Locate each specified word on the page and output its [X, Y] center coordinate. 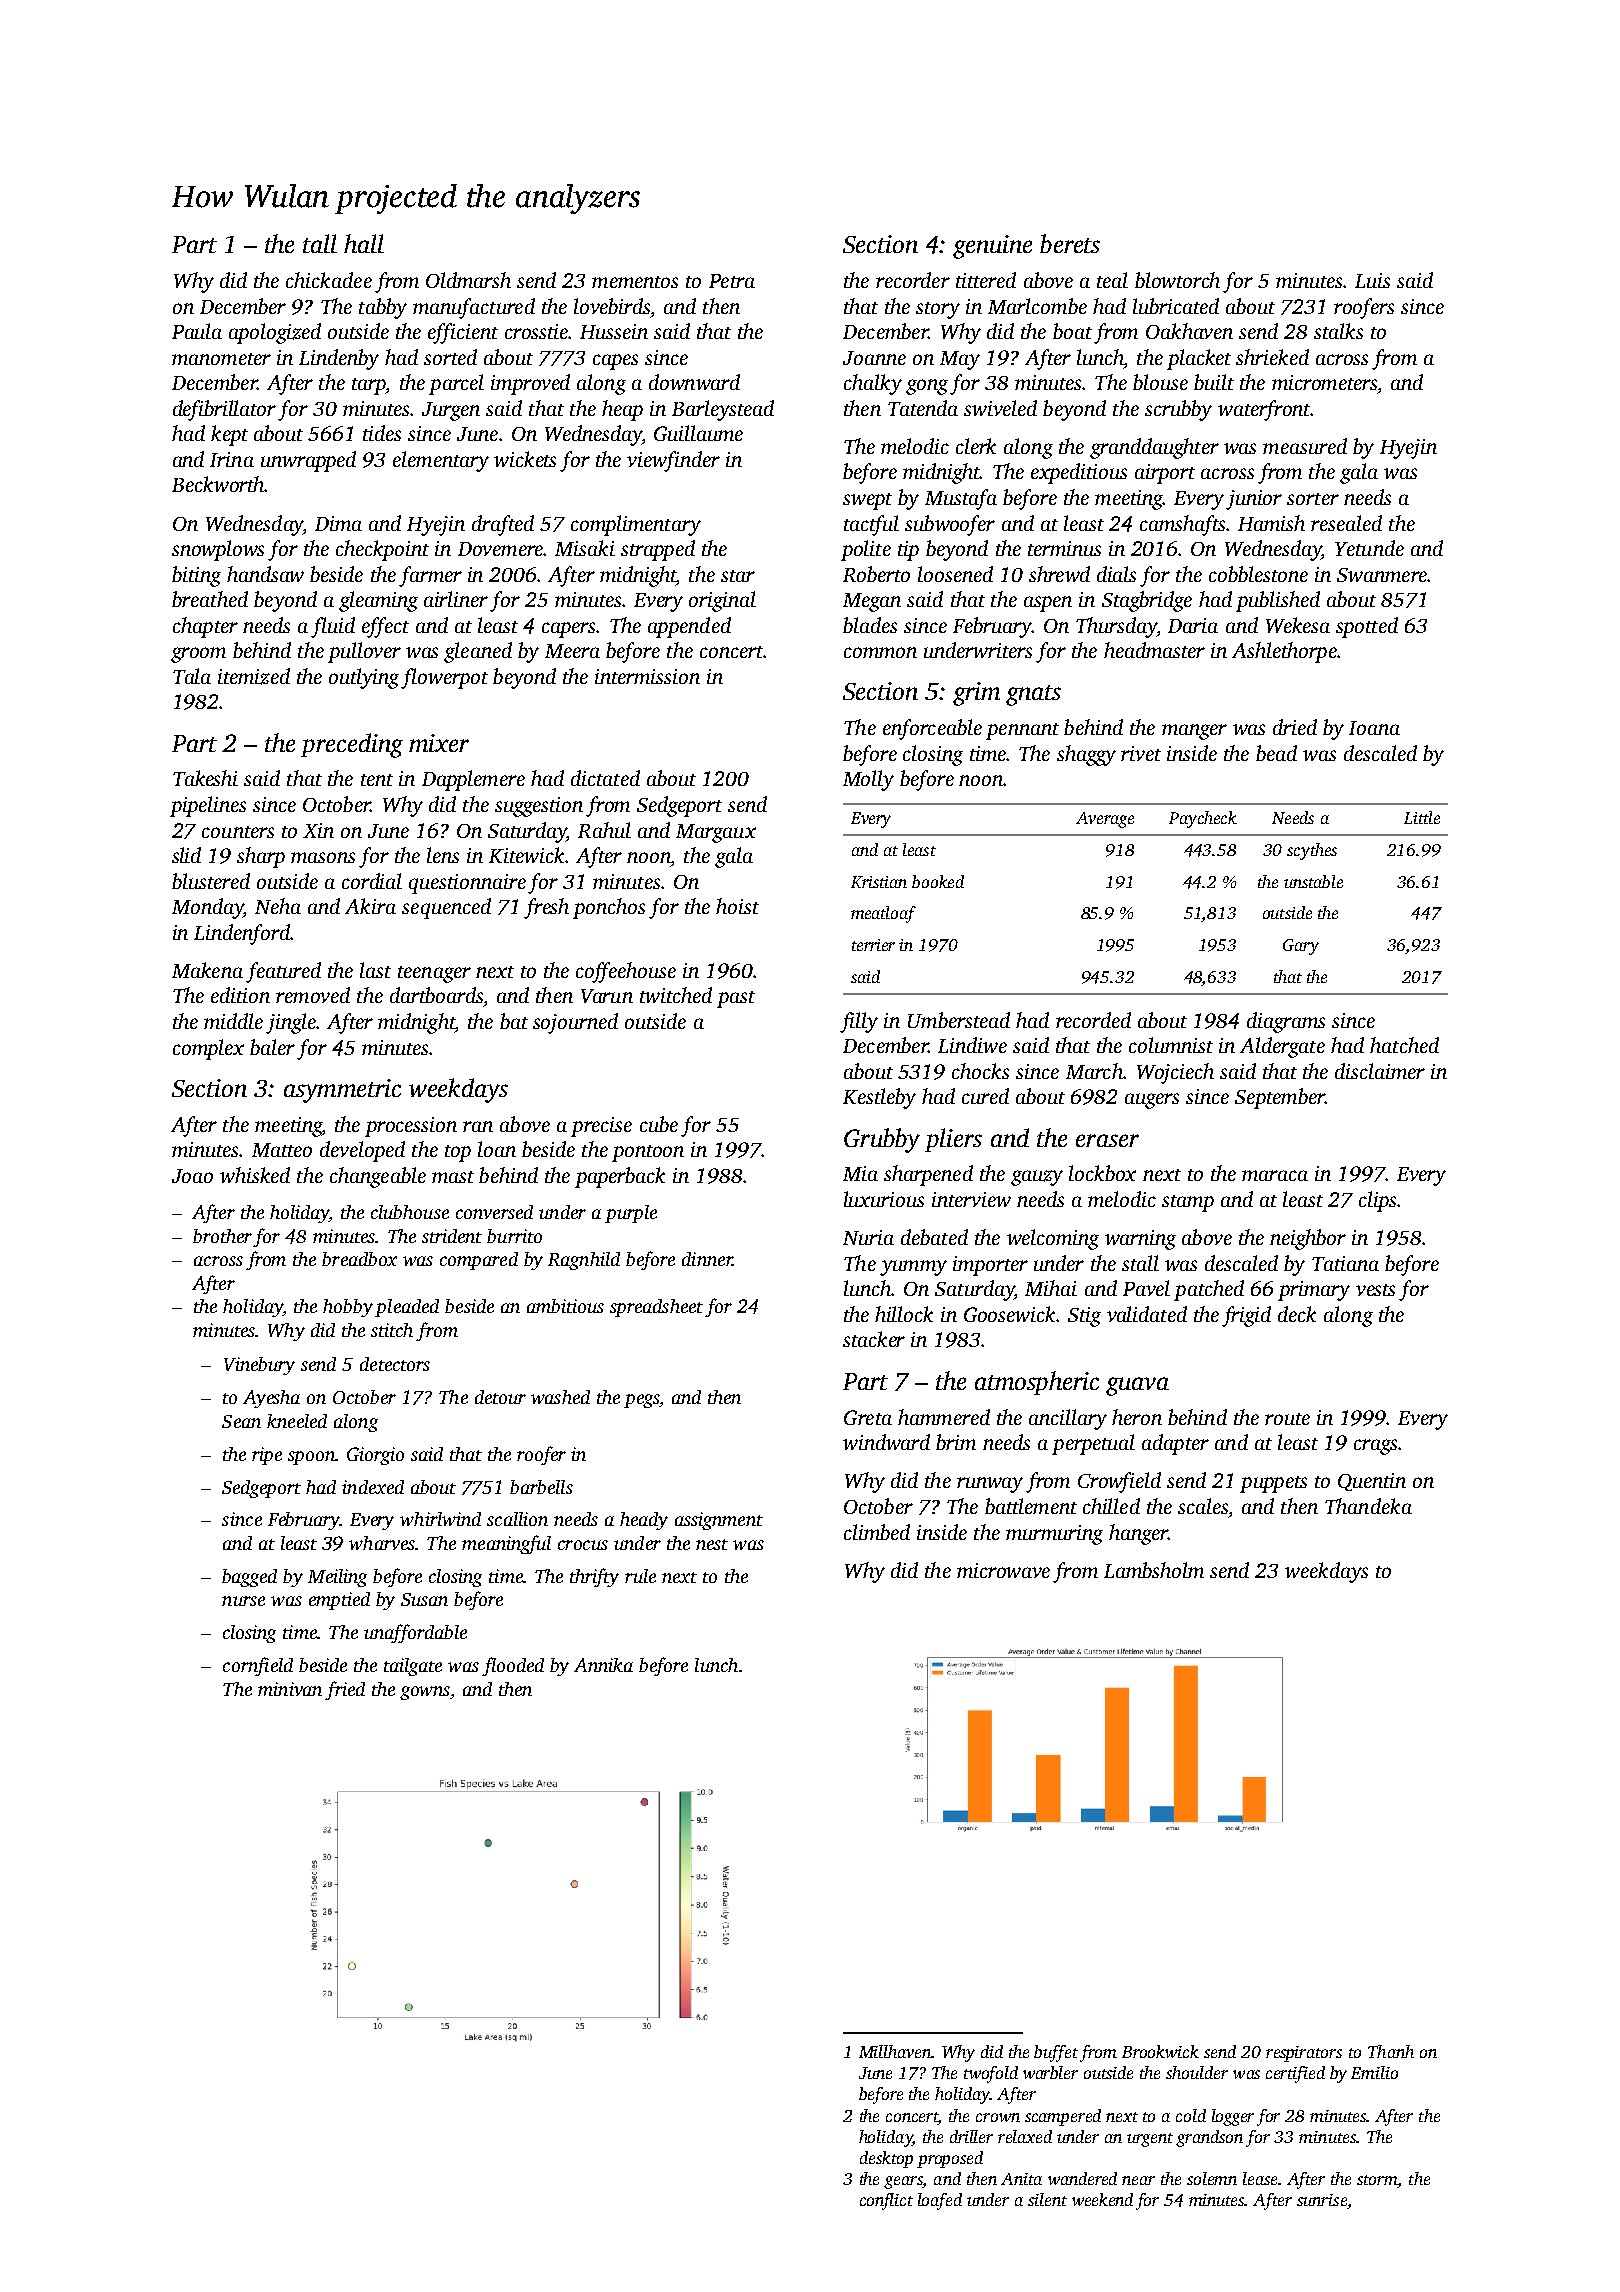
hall [364, 243]
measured [1305, 446]
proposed [950, 2159]
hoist [737, 906]
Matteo [282, 1150]
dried [1295, 727]
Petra [732, 281]
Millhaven [895, 2051]
